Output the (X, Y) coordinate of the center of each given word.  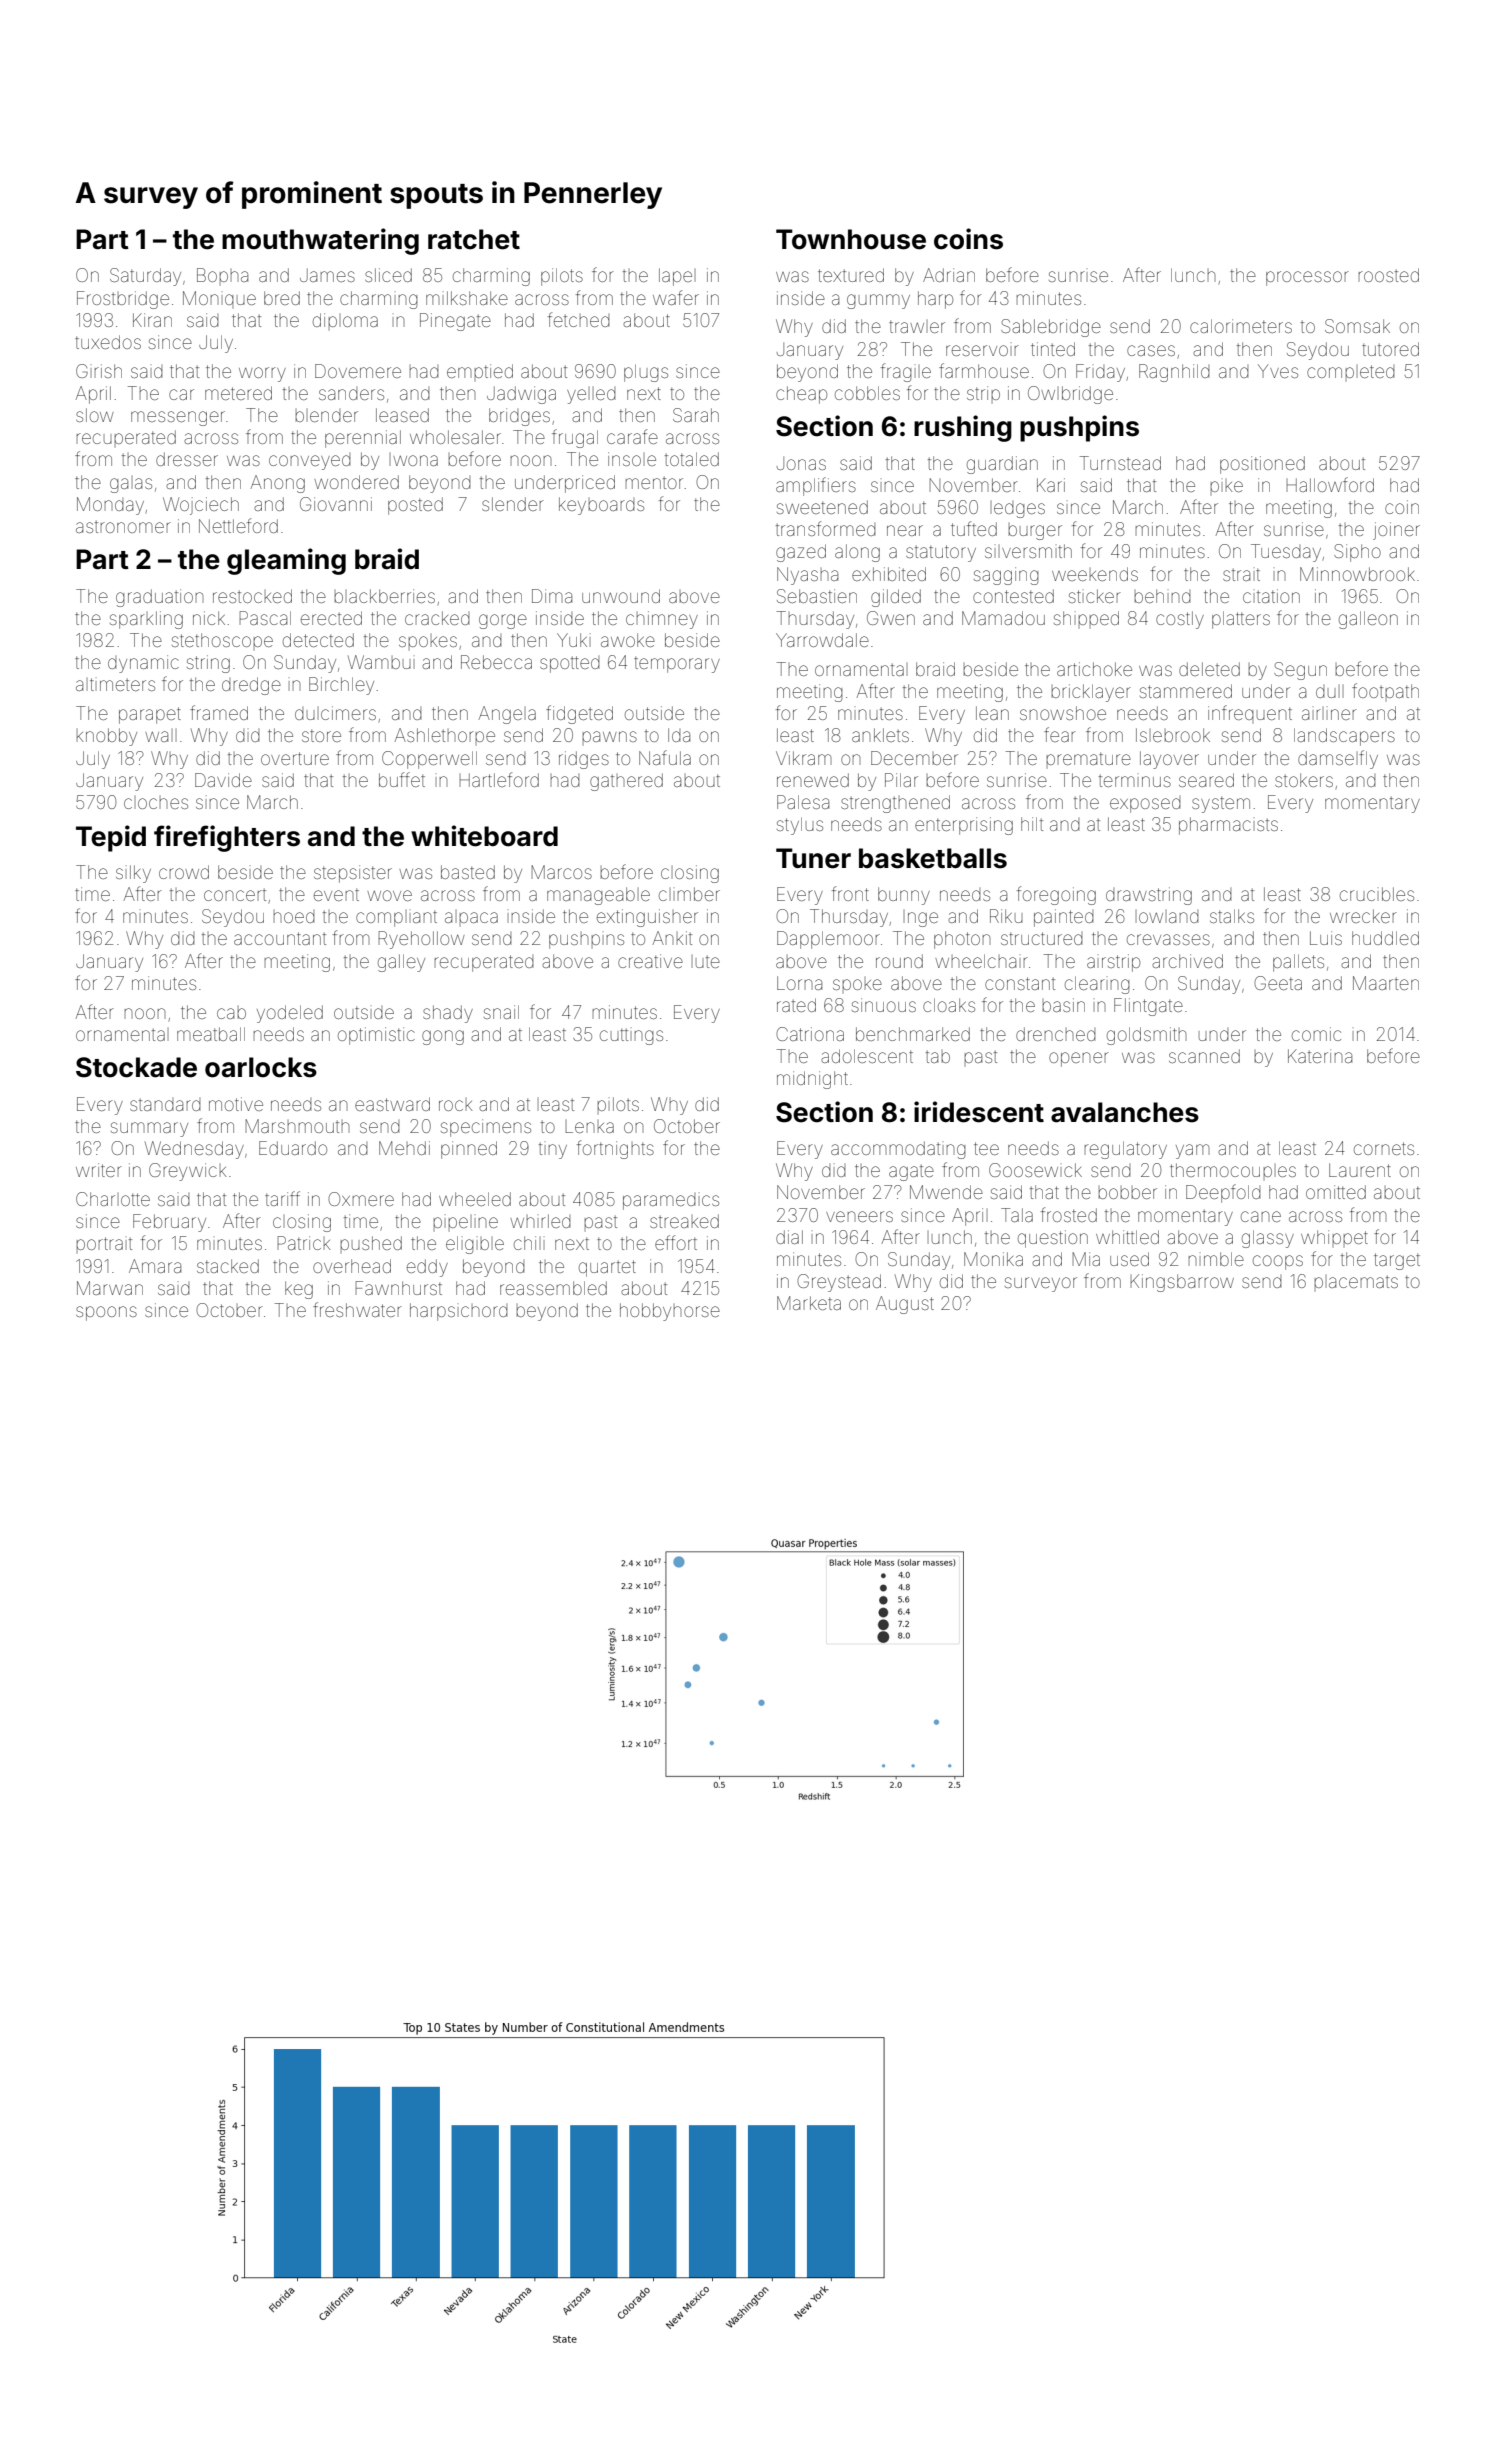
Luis (1326, 938)
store (321, 735)
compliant (396, 918)
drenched (1056, 1034)
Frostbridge (123, 300)
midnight (812, 1080)
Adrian (949, 275)
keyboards (601, 506)
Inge (921, 918)
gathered (626, 782)
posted (415, 506)
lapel (677, 277)
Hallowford (1330, 484)
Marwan (110, 1288)
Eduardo (293, 1148)
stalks (1232, 916)
